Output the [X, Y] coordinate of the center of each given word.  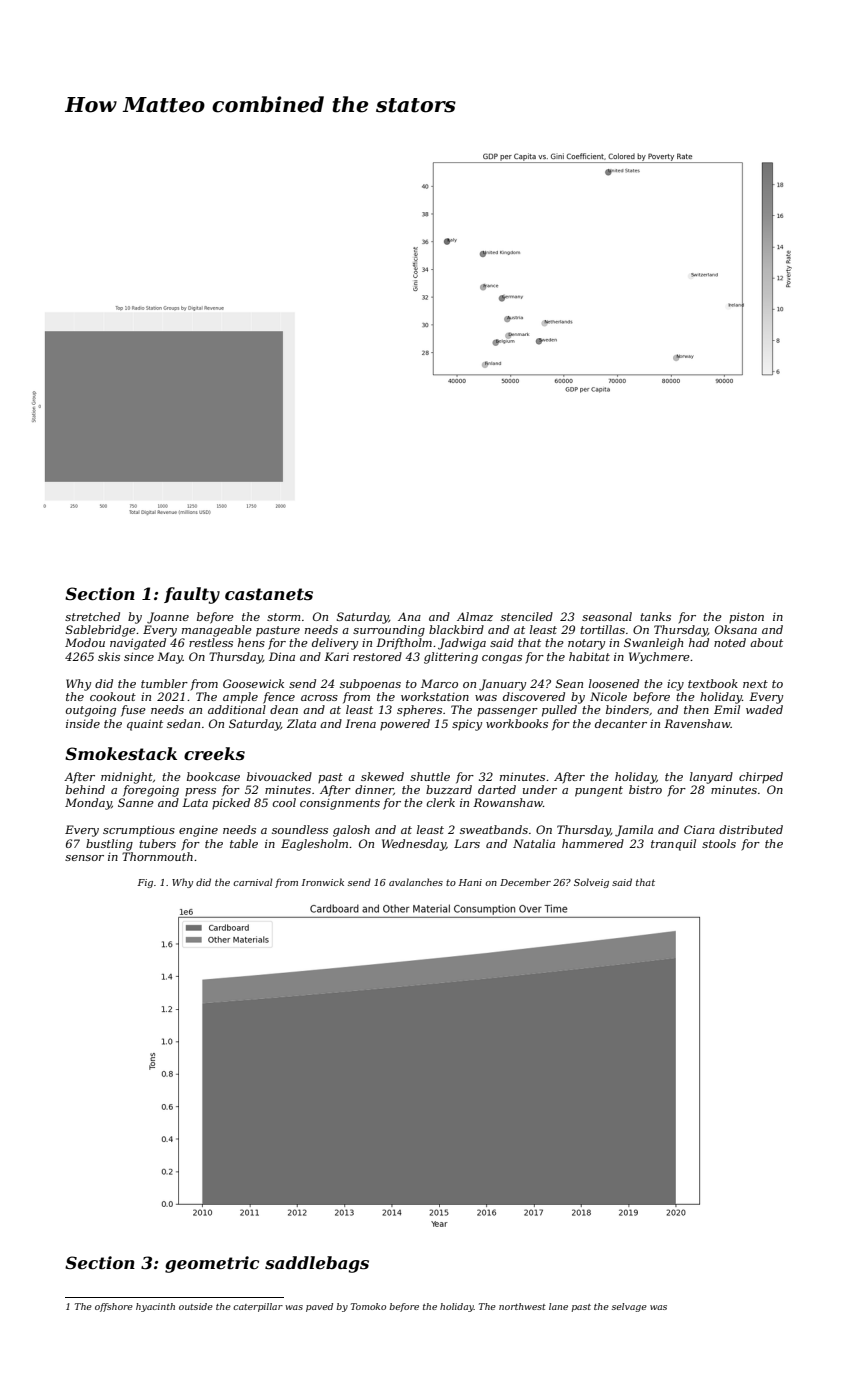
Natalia [534, 843]
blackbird [456, 629]
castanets [269, 594]
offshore [114, 1307]
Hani [470, 882]
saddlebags [317, 1264]
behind [85, 789]
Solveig [591, 883]
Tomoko [368, 1306]
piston [746, 618]
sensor [84, 858]
